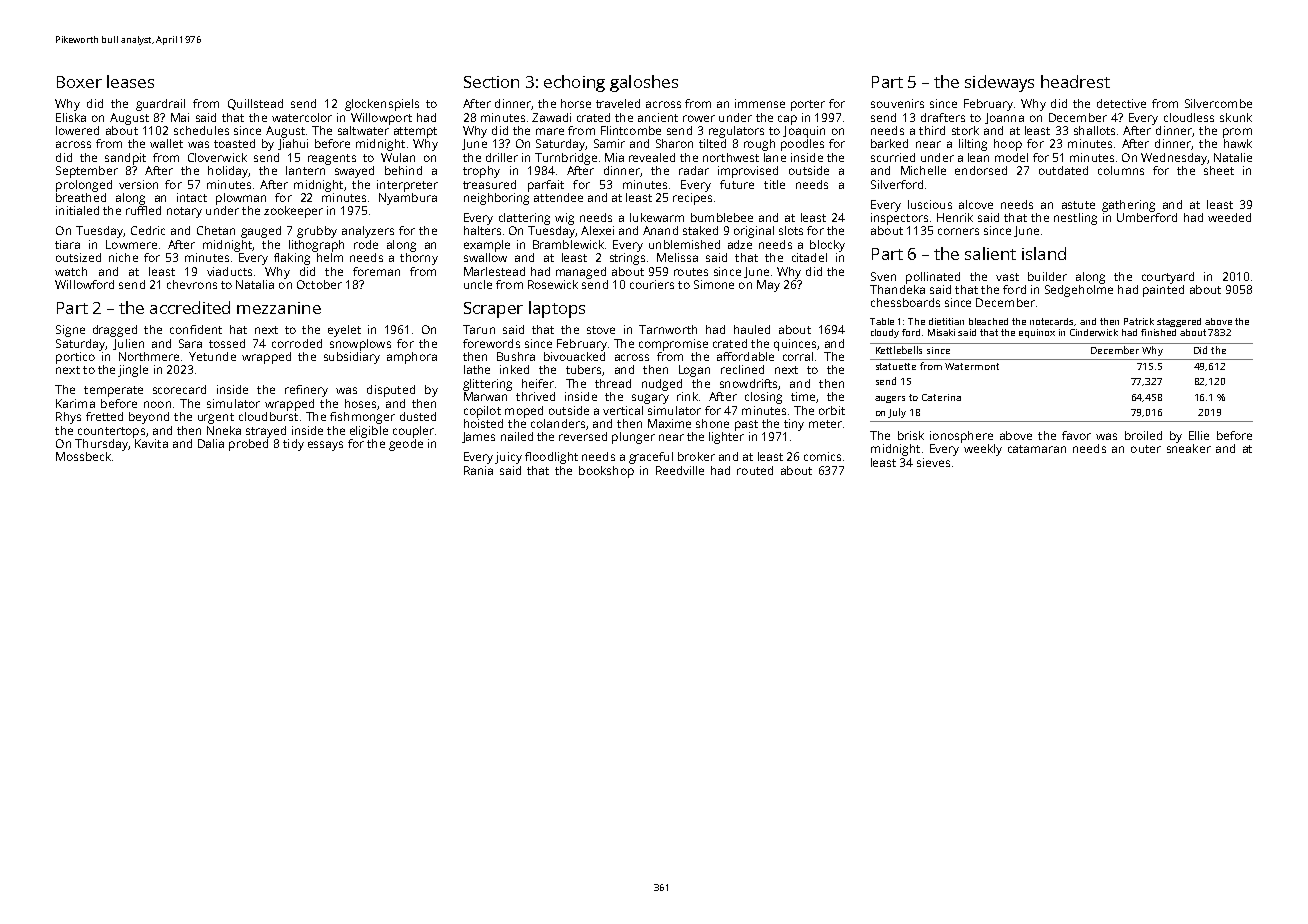 Image resolution: width=1308 pixels, height=924 pixels. Describe the element at coordinates (293, 212) in the document. I see `zookeeper` at that location.
